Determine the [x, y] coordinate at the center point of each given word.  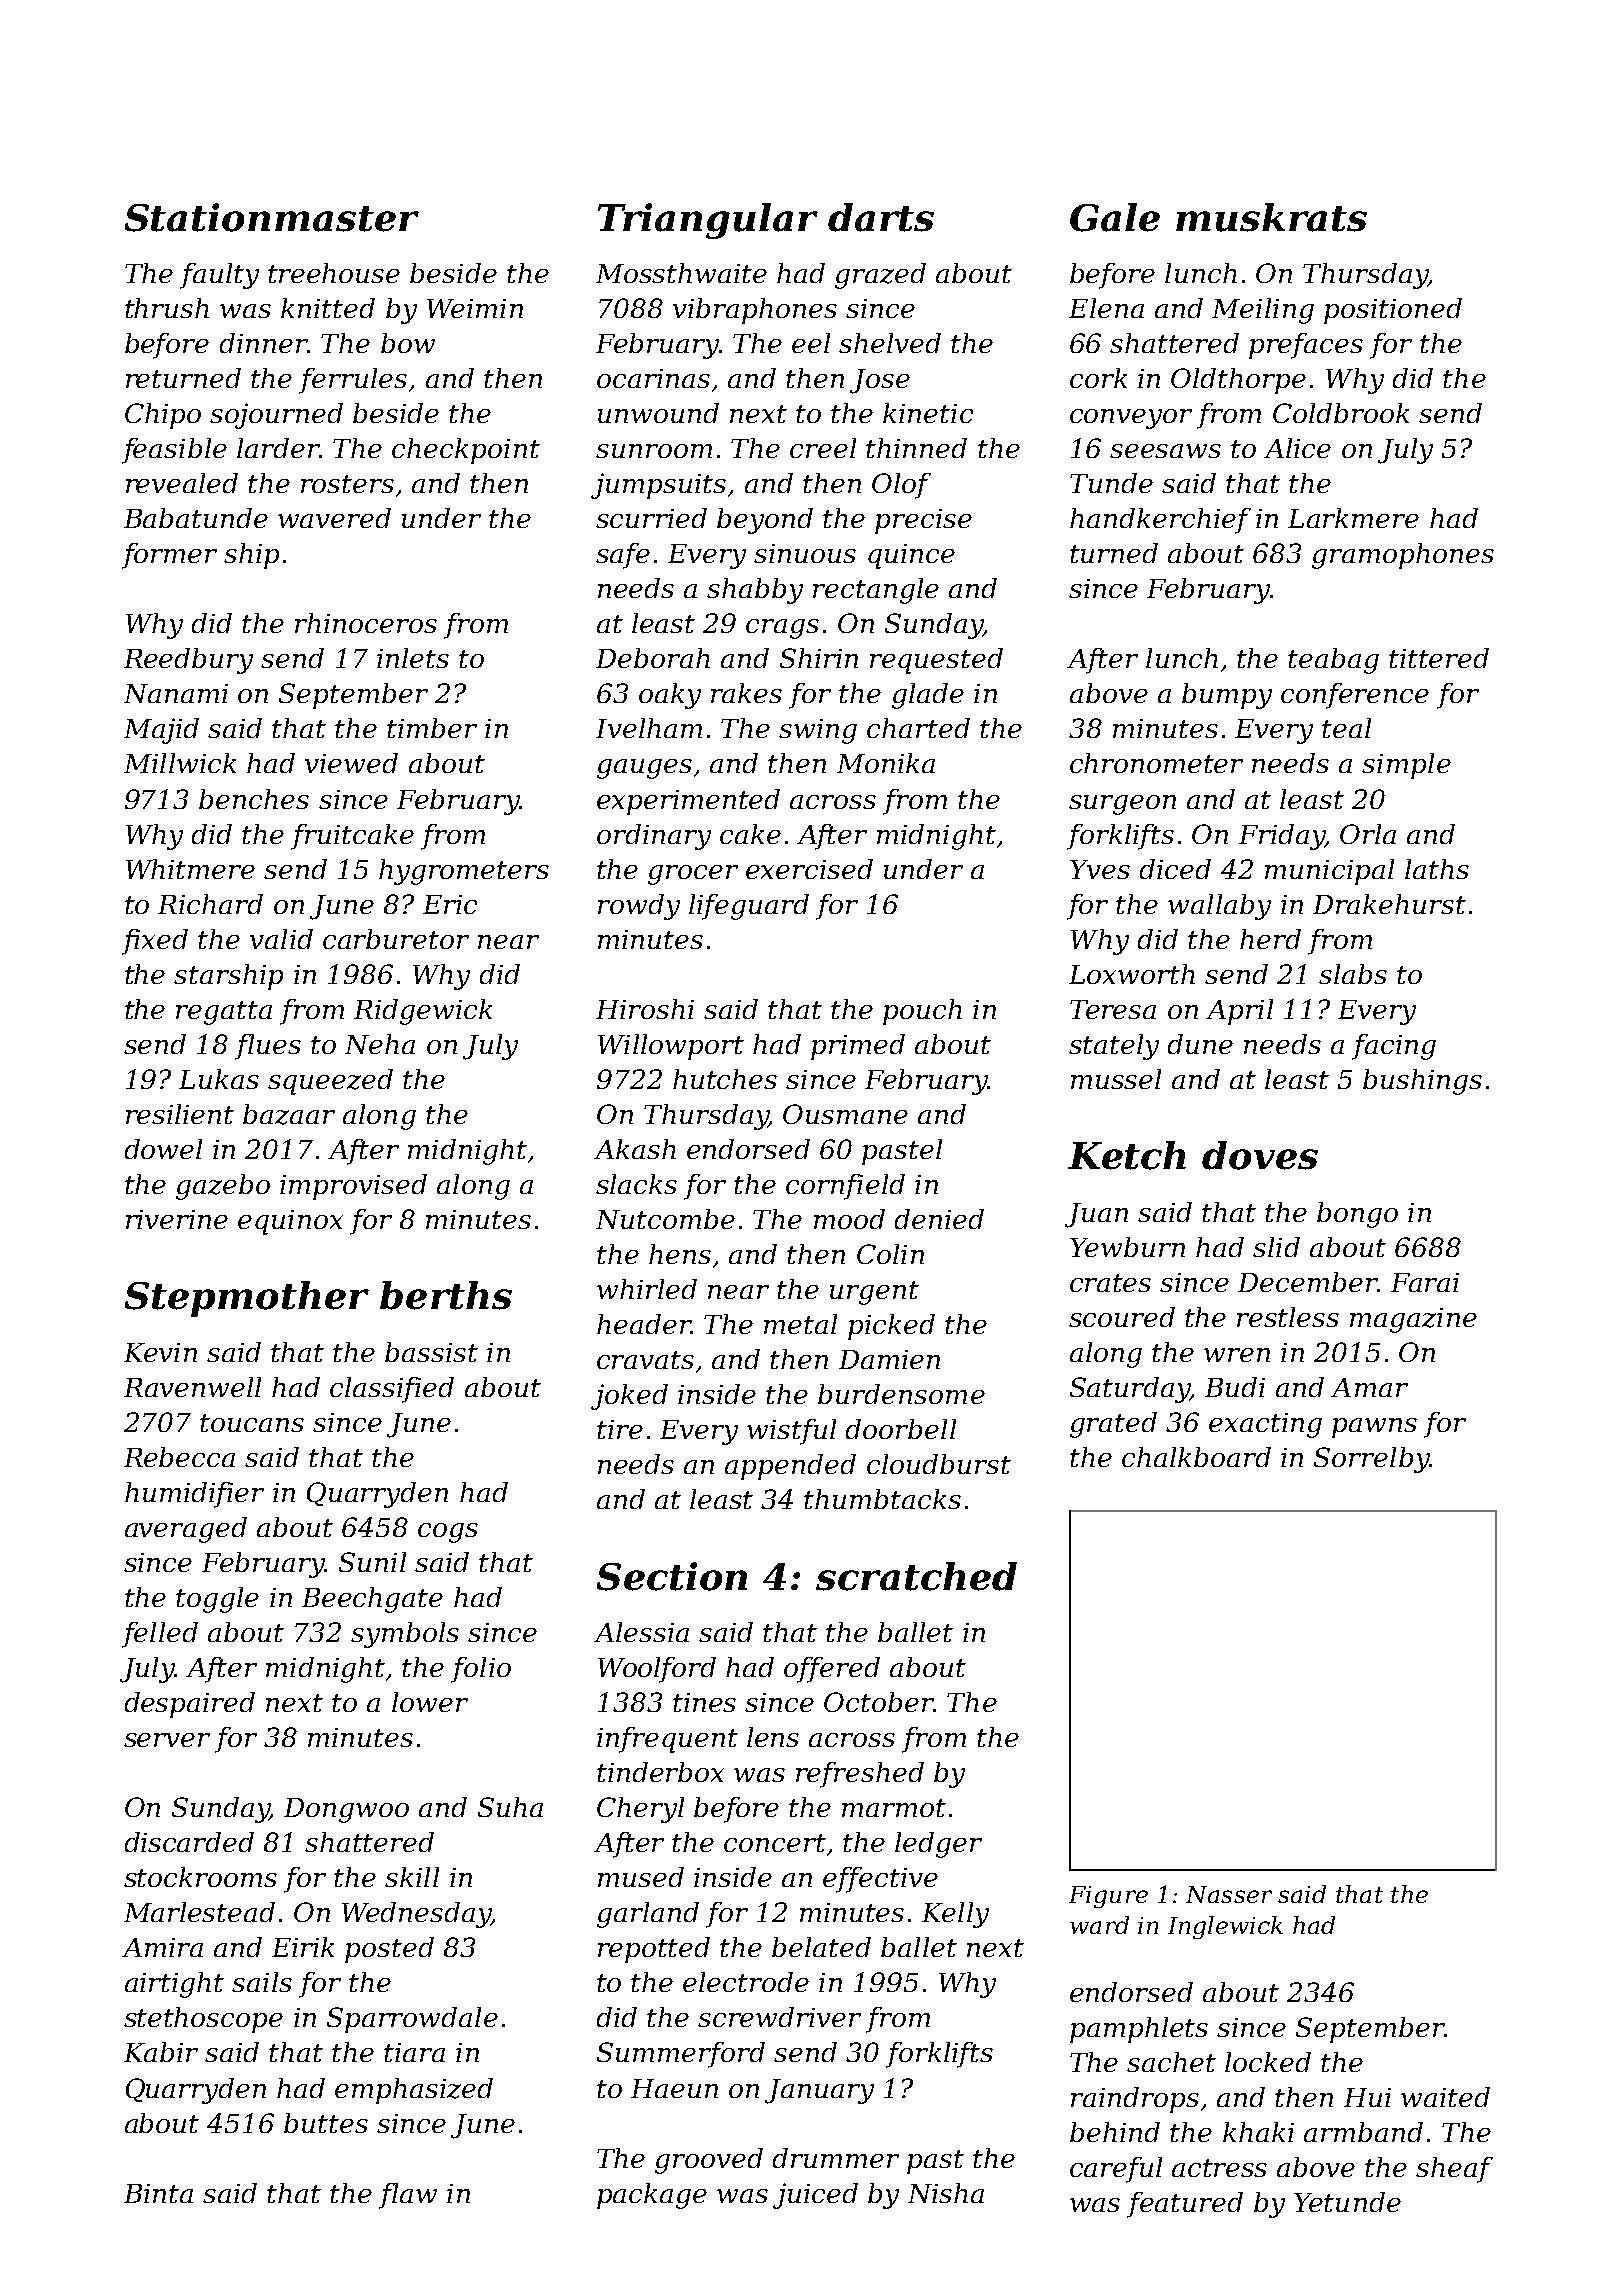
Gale [1115, 217]
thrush [167, 308]
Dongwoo [346, 1810]
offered [832, 1670]
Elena [1106, 308]
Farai [1425, 1282]
